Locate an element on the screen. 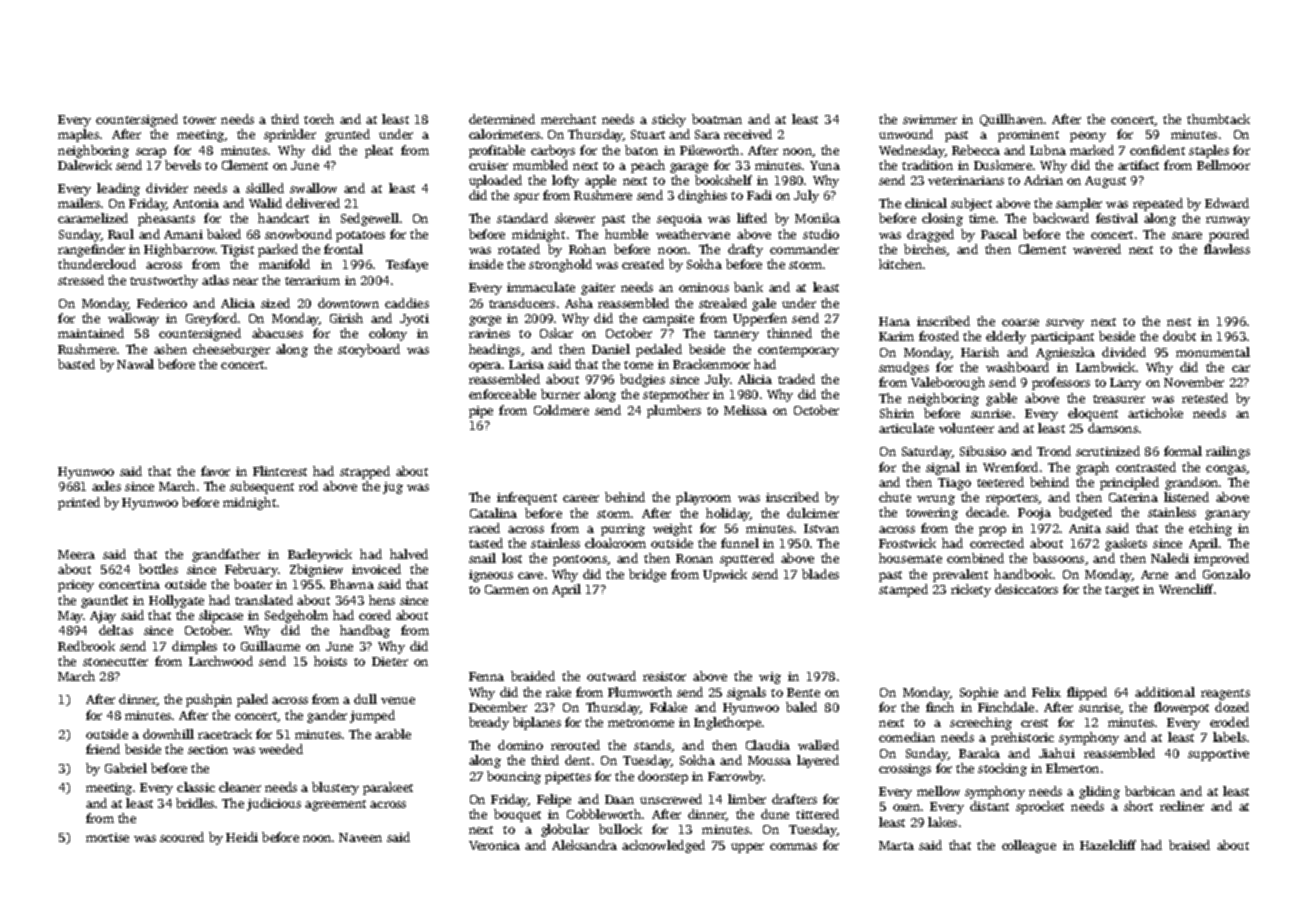 Image resolution: width=1308 pixels, height=924 pixels. Quillhaven is located at coordinates (1011, 120).
